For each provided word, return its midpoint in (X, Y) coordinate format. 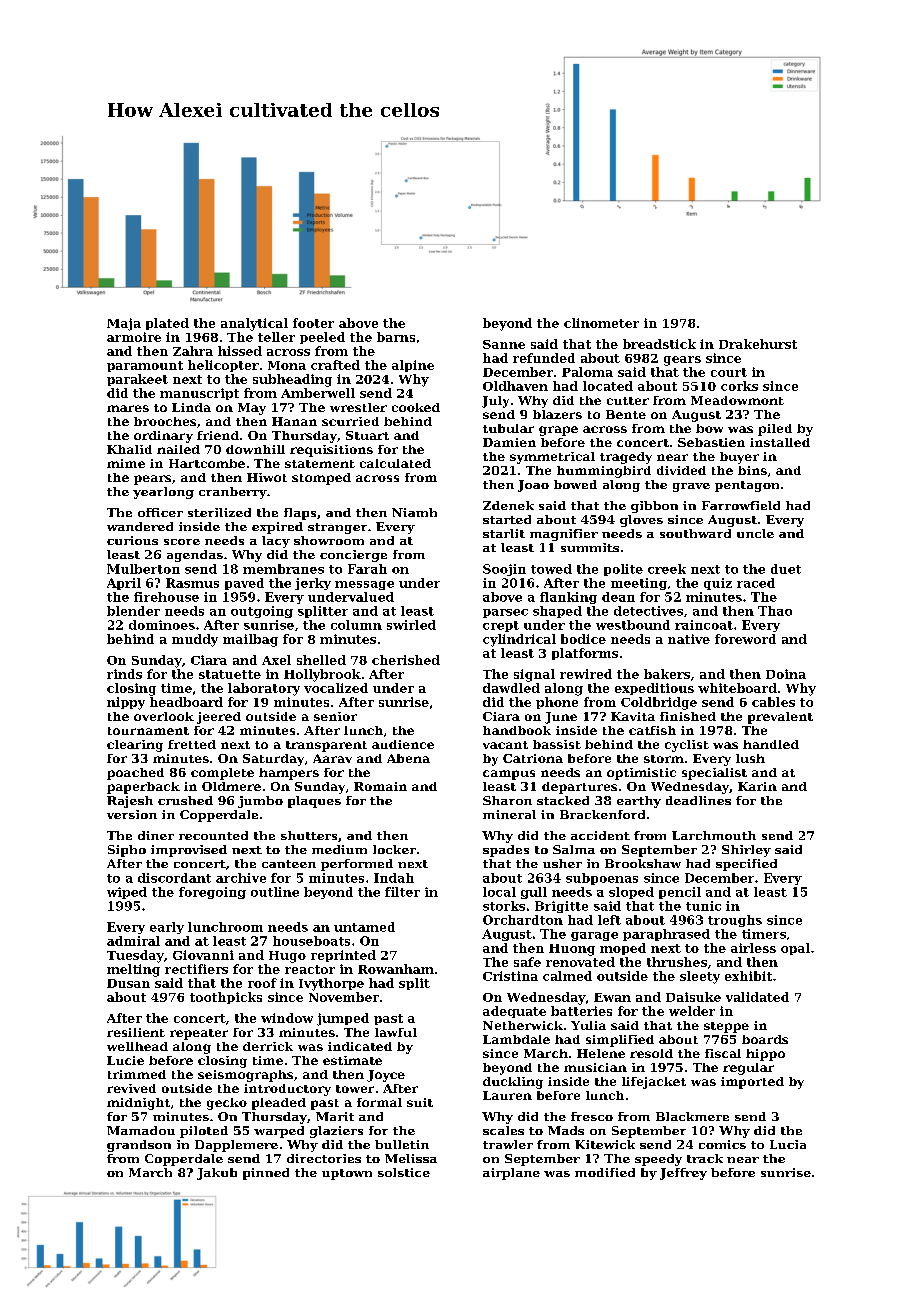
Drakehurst (758, 344)
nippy (126, 703)
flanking (568, 598)
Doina (786, 674)
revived (131, 1088)
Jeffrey (683, 1174)
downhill (255, 449)
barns (396, 337)
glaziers (336, 1132)
